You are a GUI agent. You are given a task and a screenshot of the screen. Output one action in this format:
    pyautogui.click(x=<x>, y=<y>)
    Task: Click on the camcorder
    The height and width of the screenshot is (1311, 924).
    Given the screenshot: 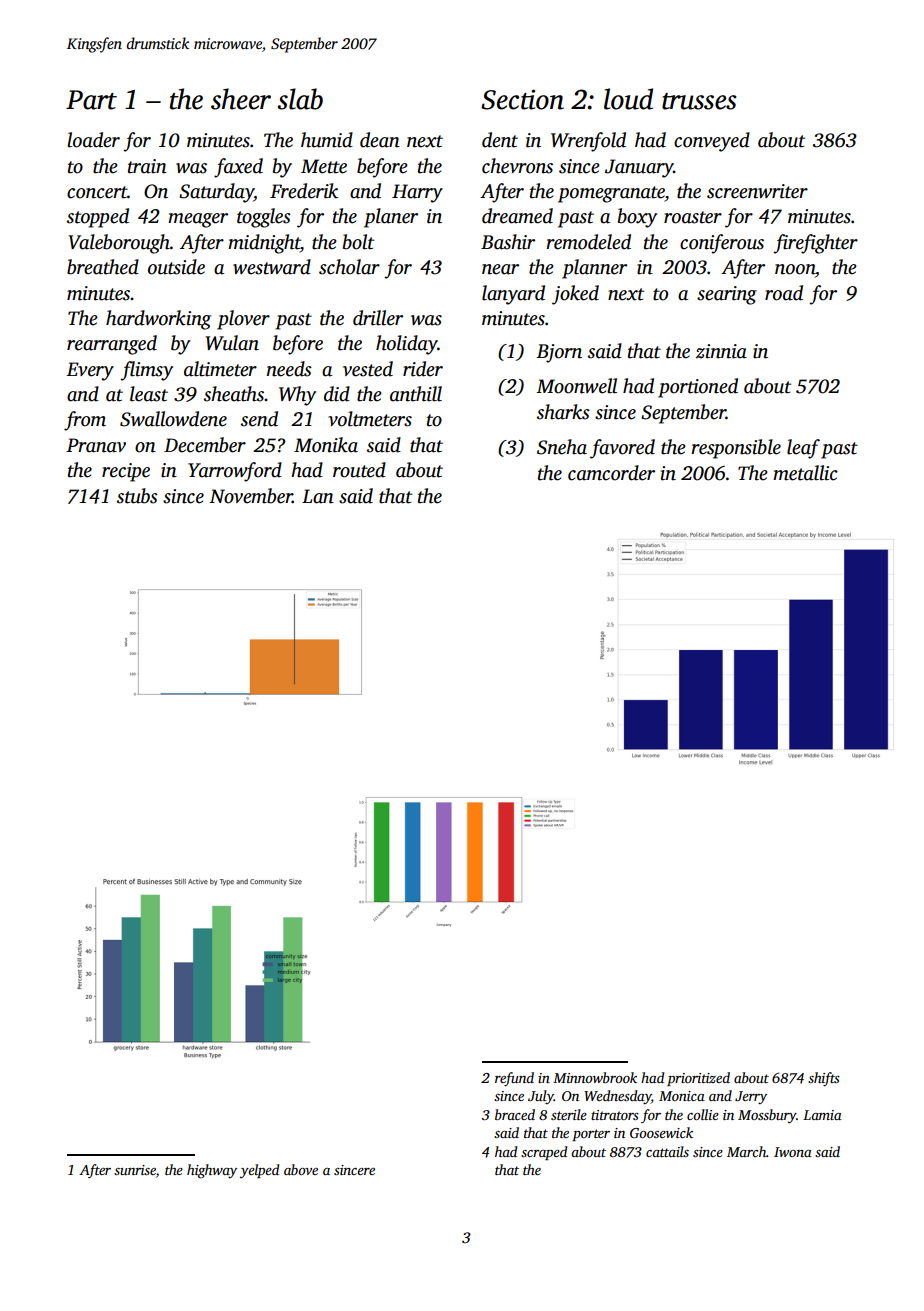 What is the action you would take?
    pyautogui.click(x=611, y=473)
